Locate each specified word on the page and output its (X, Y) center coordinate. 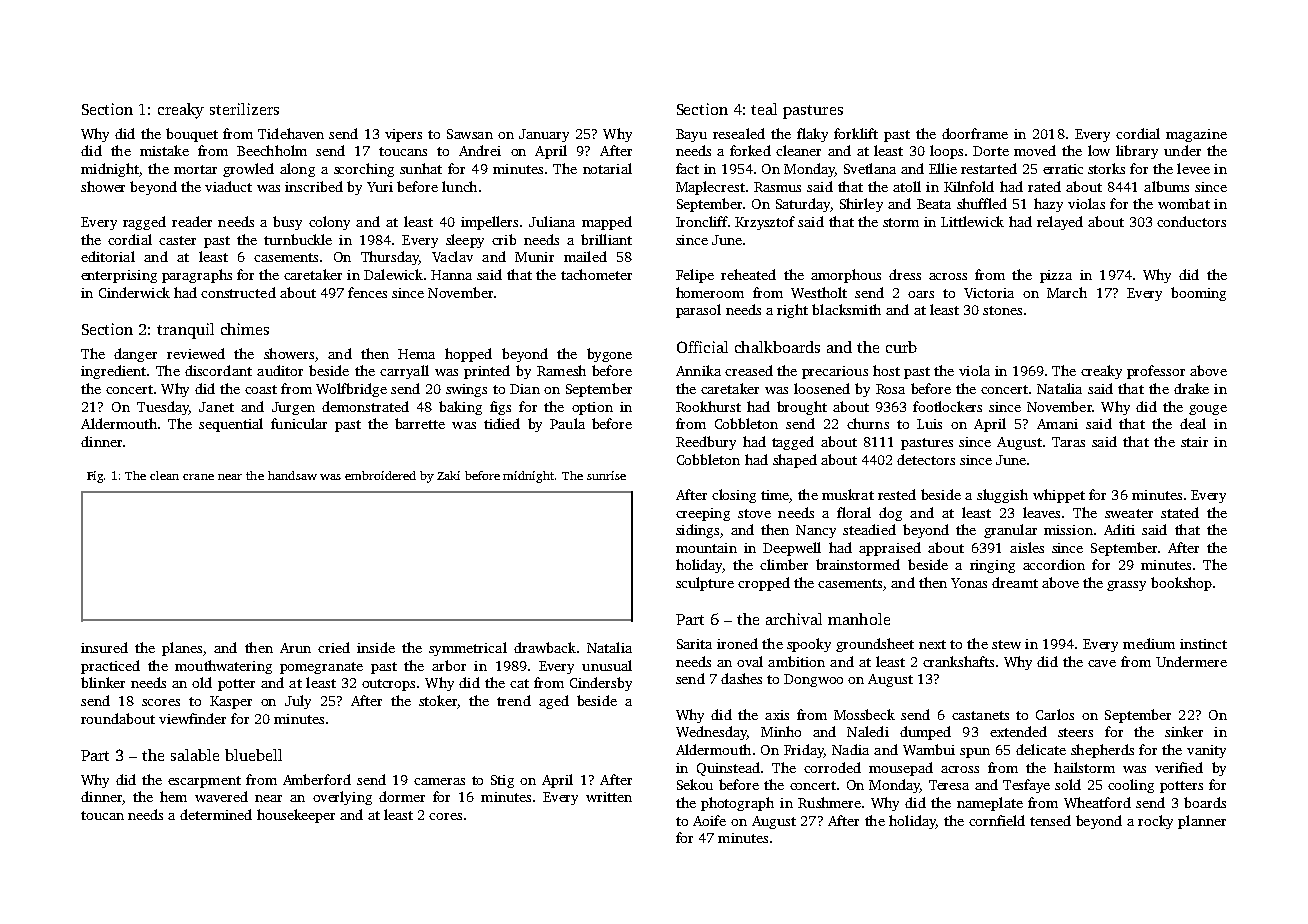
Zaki (448, 475)
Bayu (691, 135)
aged (554, 702)
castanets (980, 715)
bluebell (253, 755)
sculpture (705, 584)
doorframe (975, 133)
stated (1180, 512)
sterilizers (244, 109)
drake (1191, 388)
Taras (1068, 442)
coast (261, 389)
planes (182, 649)
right (792, 311)
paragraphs (197, 276)
